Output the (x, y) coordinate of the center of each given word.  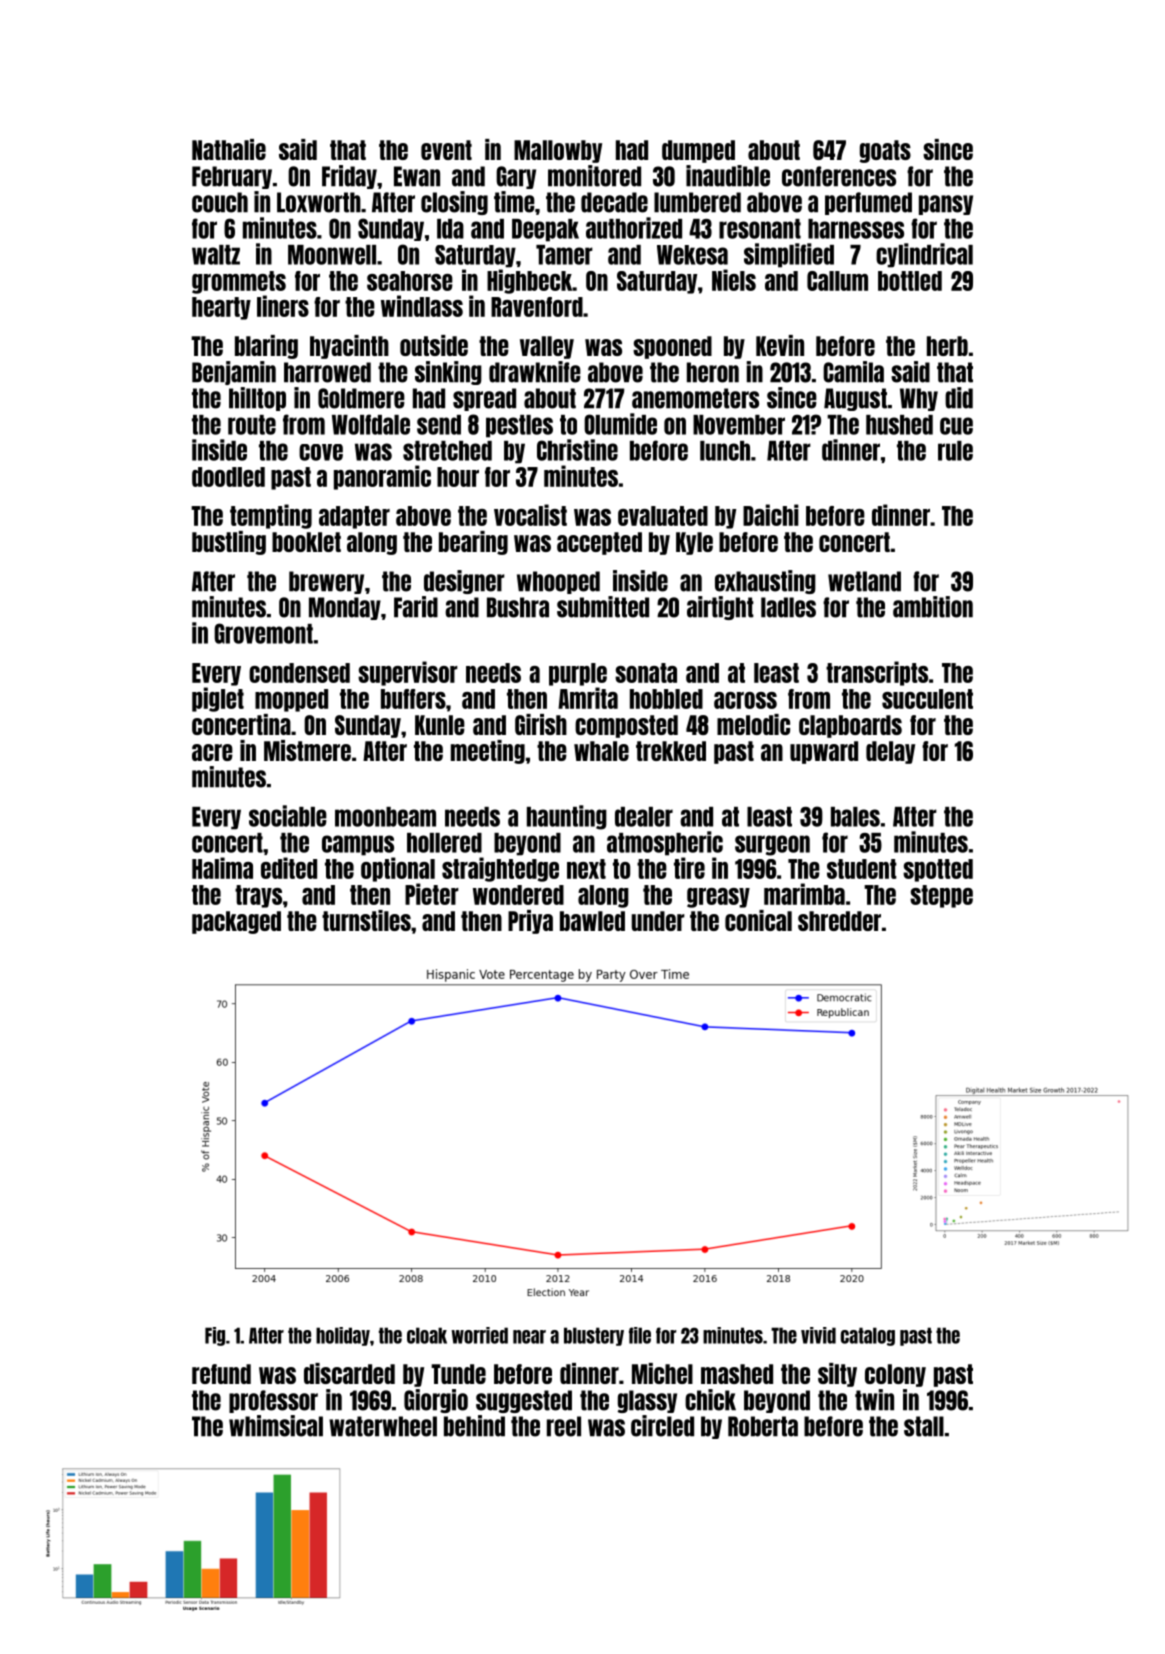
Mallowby (558, 151)
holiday (343, 1336)
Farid (416, 607)
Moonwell (332, 255)
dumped (698, 151)
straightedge (500, 869)
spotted (938, 870)
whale (601, 751)
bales (855, 817)
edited (289, 868)
